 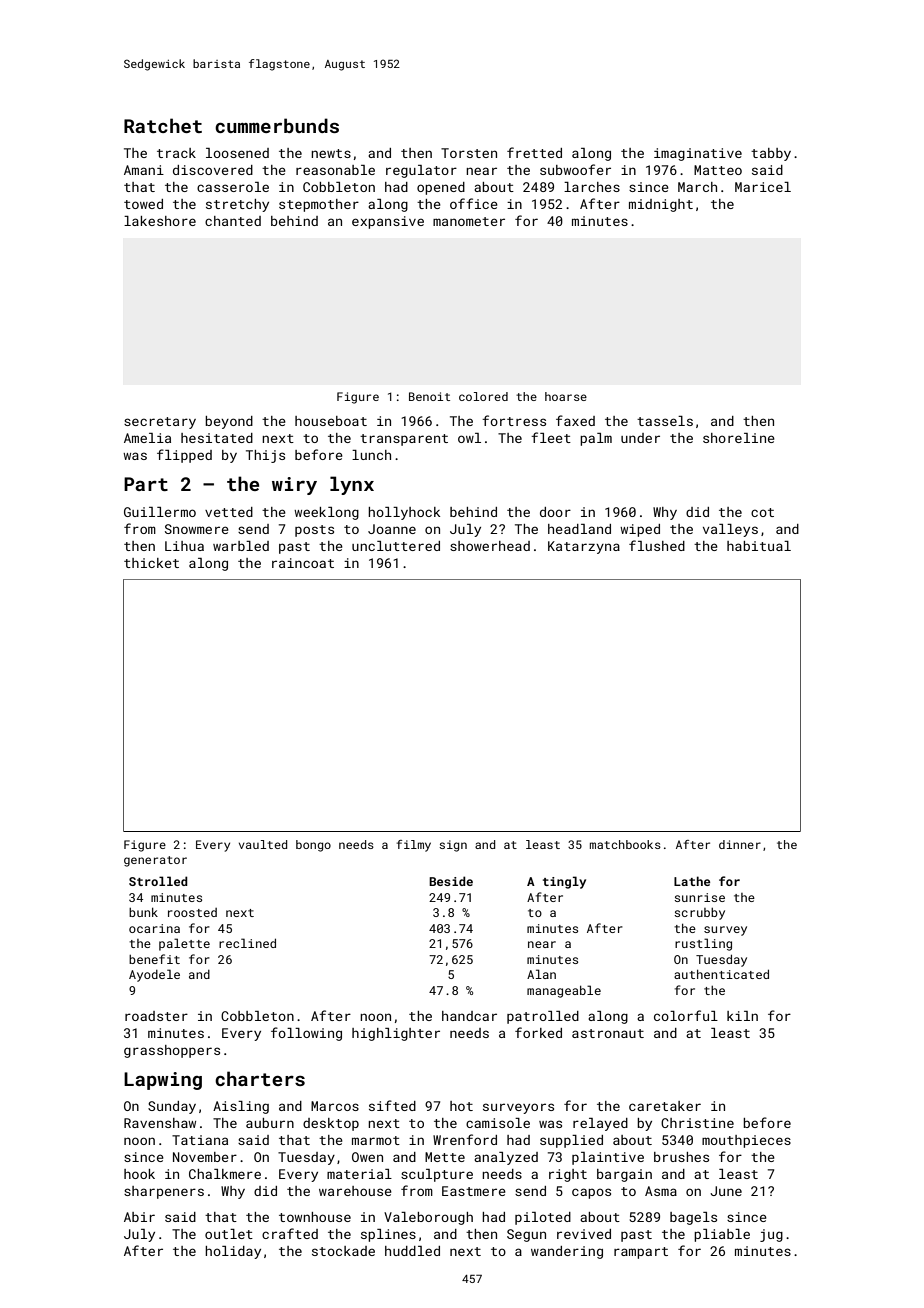 I want to click on sifted, so click(x=392, y=1105).
